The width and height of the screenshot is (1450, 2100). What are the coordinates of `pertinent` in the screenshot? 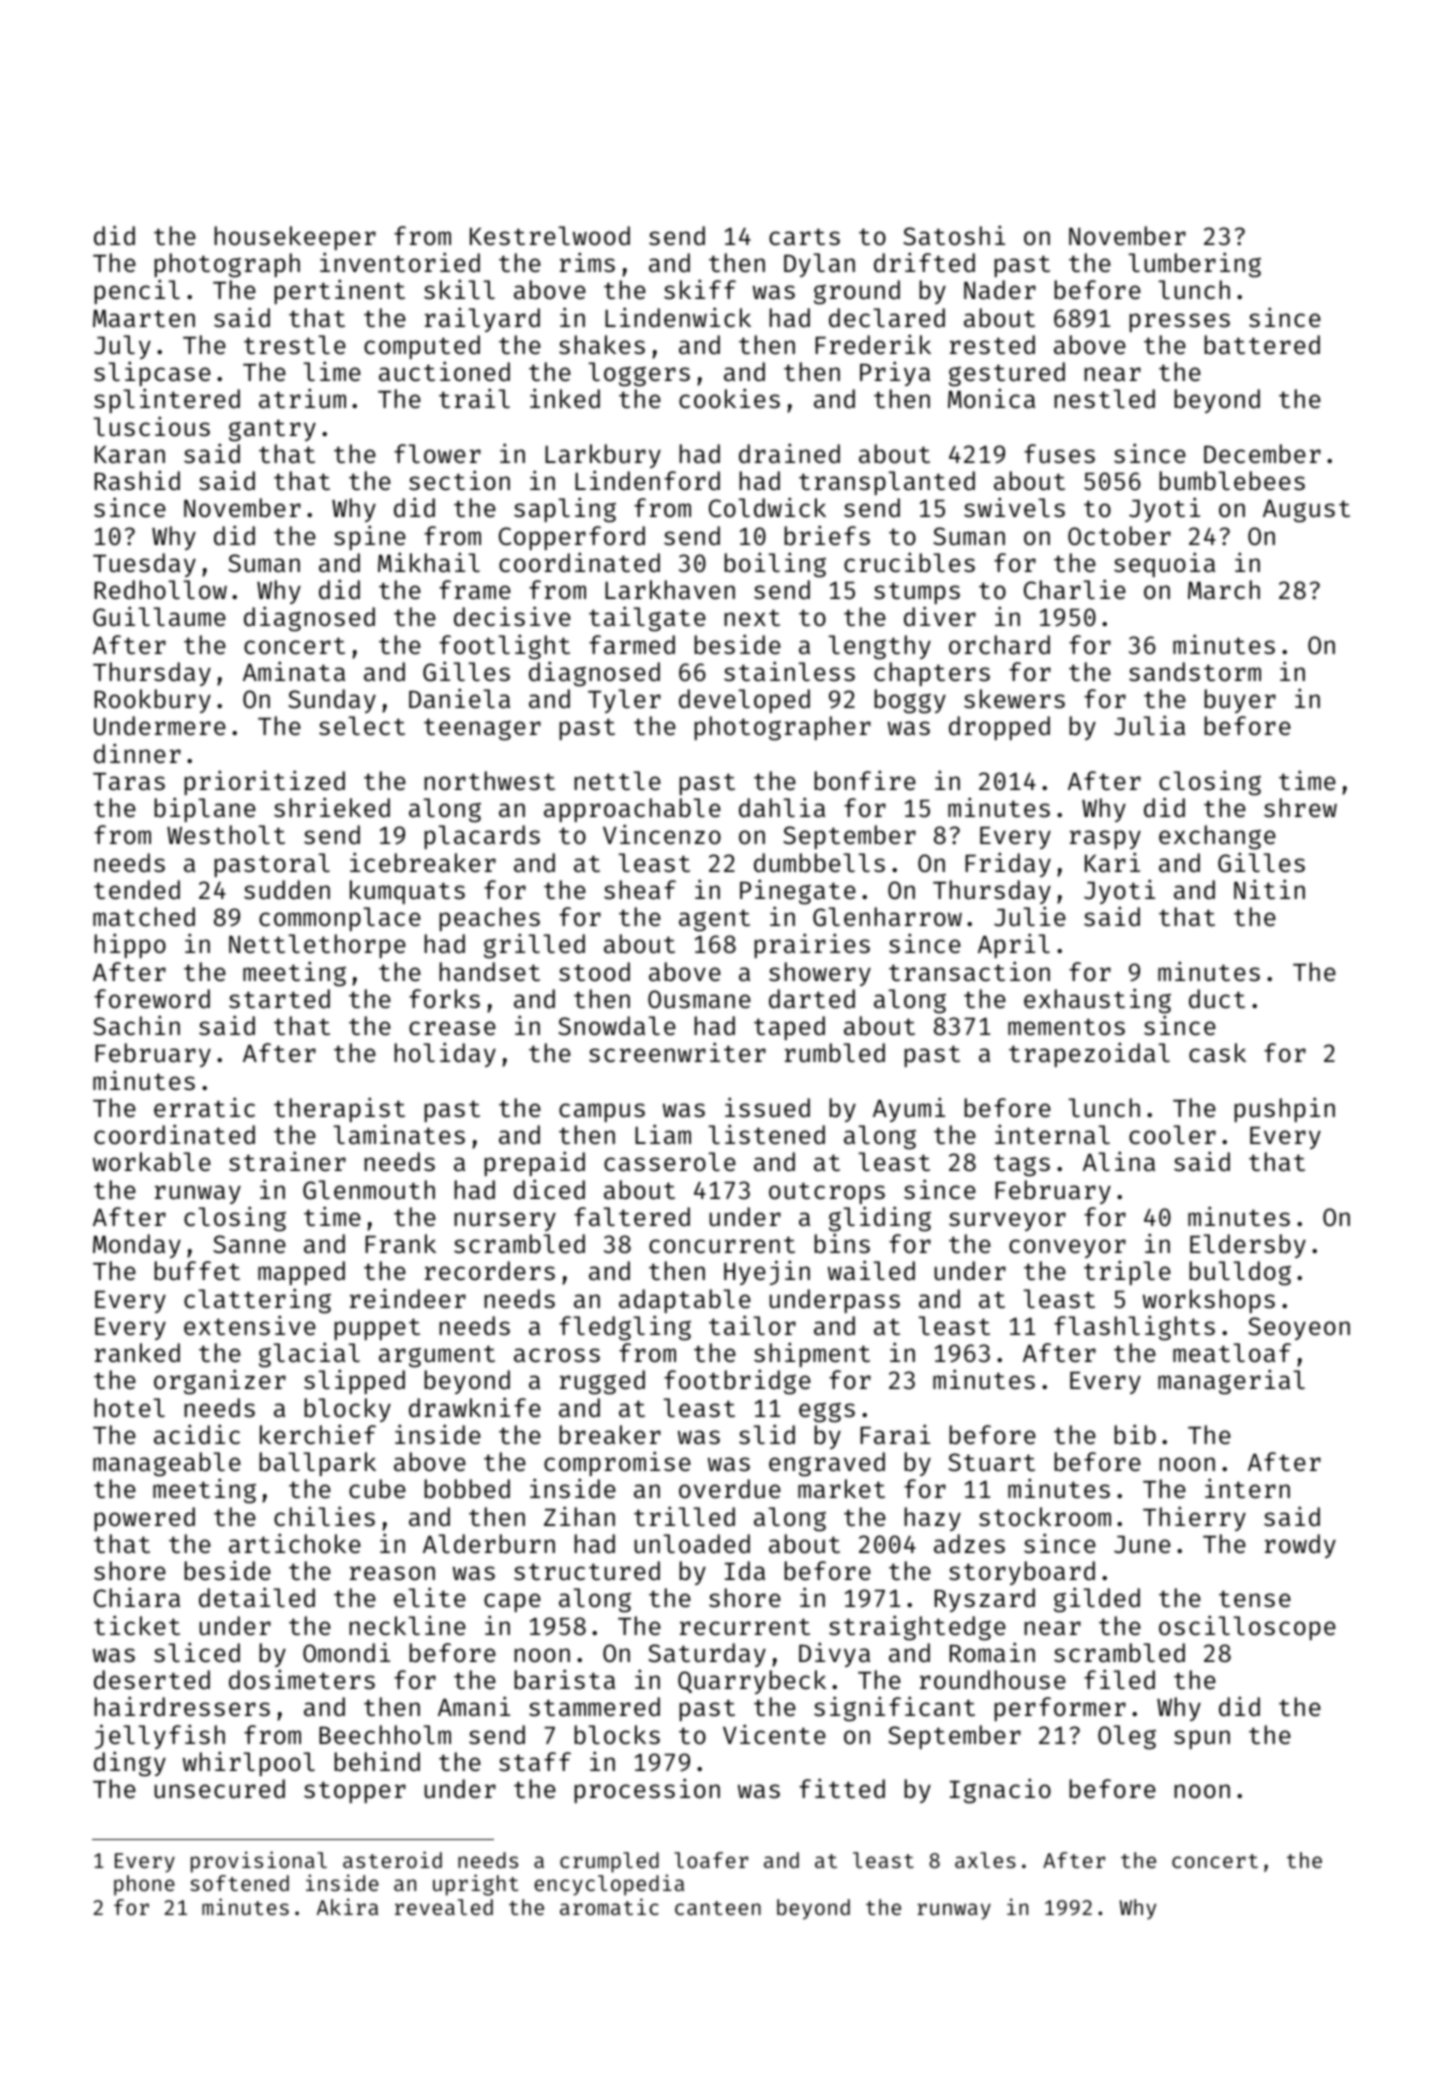 It's located at (339, 291).
